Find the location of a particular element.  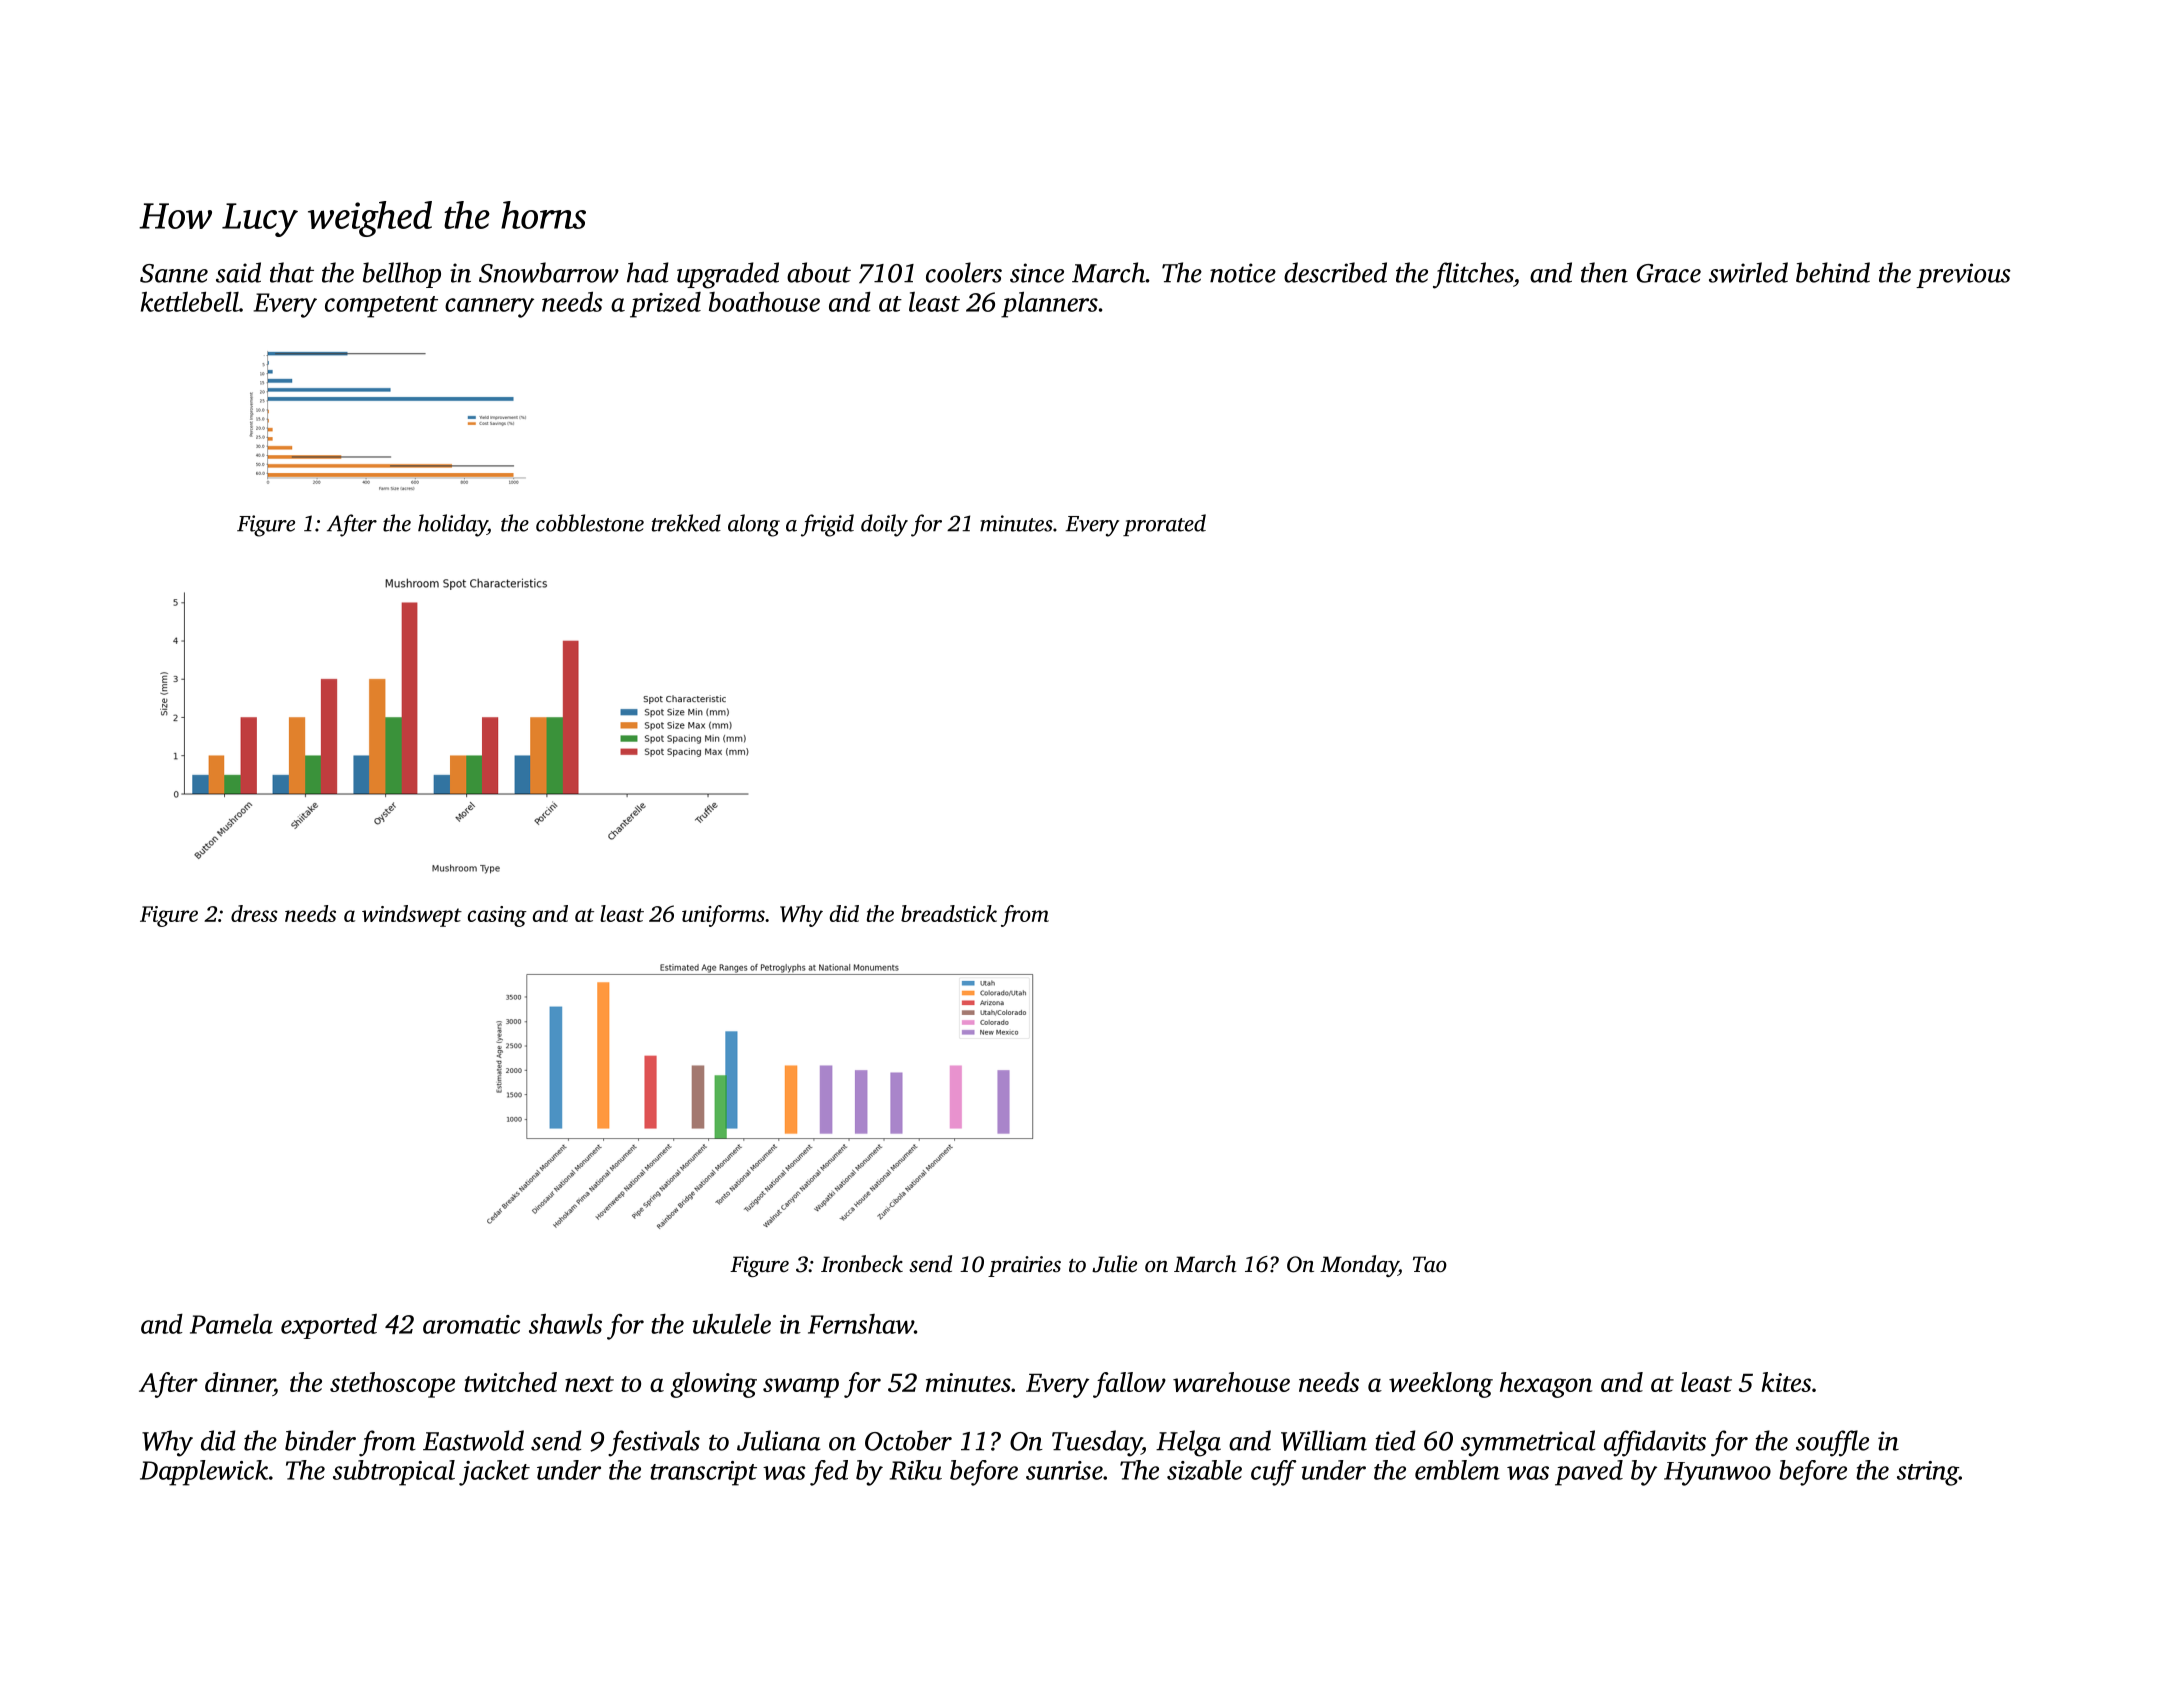

jacket is located at coordinates (494, 1473).
